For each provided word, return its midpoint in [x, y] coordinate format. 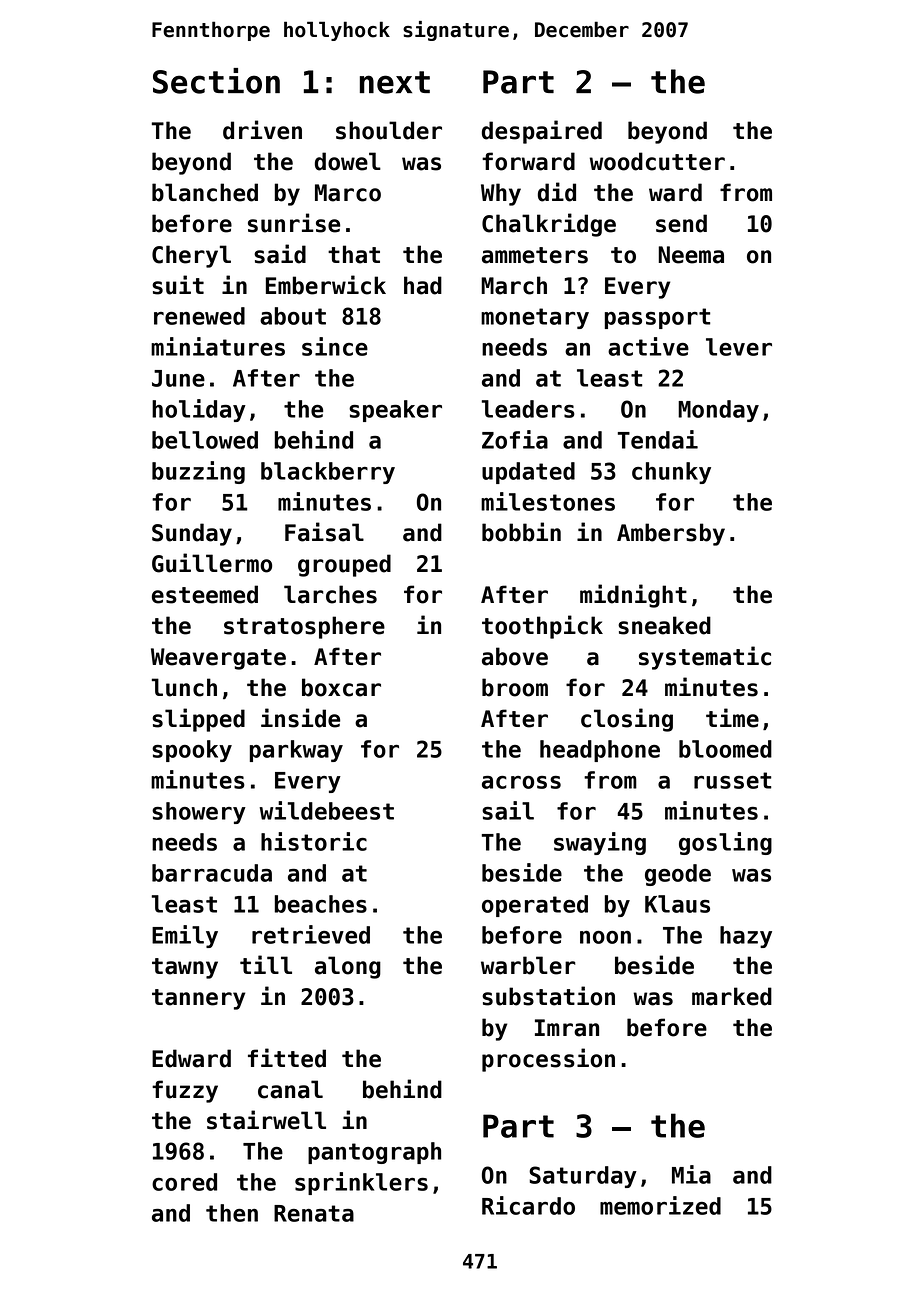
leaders [528, 409]
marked [732, 996]
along [348, 967]
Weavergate [218, 659]
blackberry [328, 473]
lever [739, 347]
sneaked [664, 625]
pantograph [374, 1153]
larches [330, 594]
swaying [600, 843]
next [395, 82]
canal [290, 1089]
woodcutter [657, 161]
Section [216, 81]
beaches [321, 904]
